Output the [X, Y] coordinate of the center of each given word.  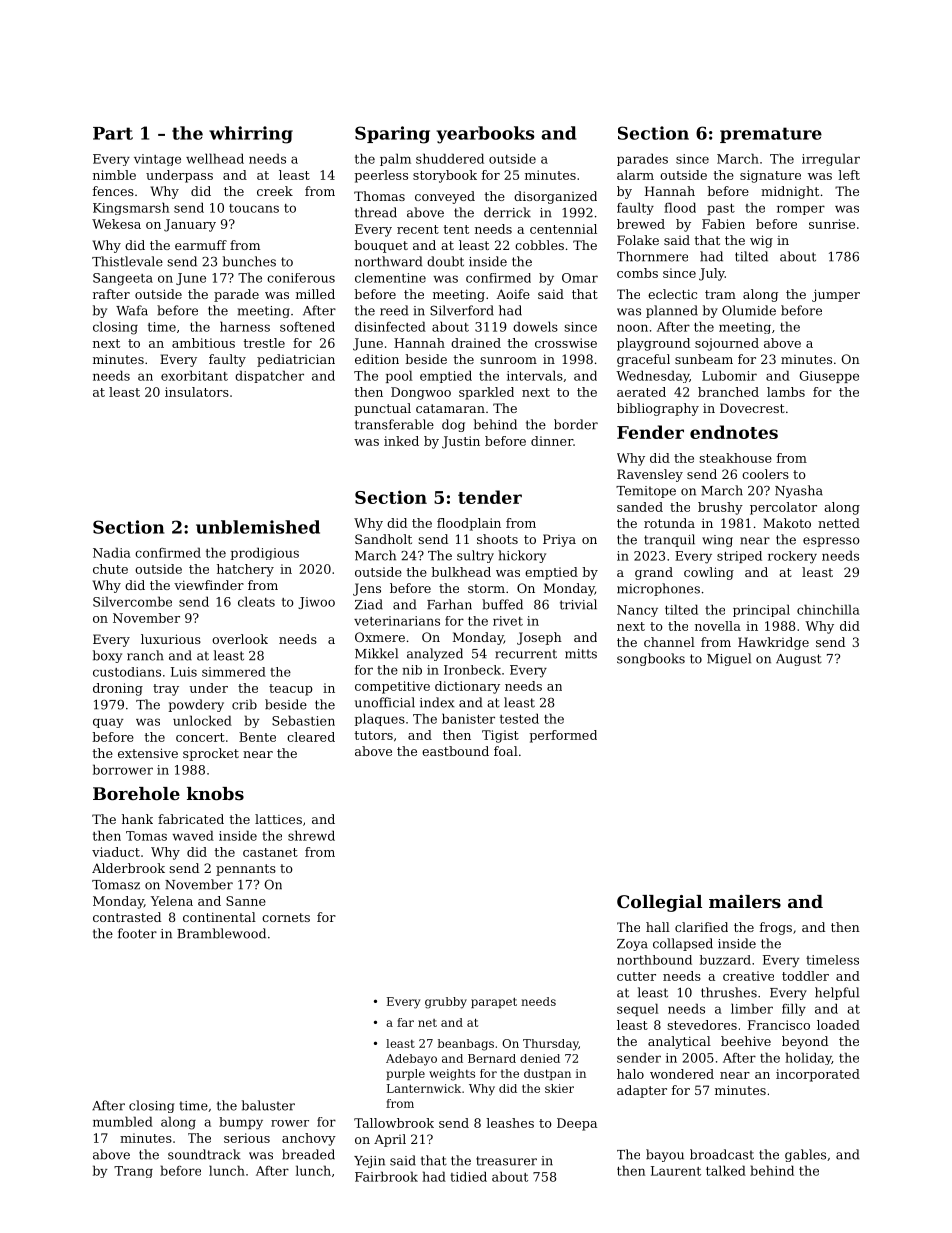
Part [113, 133]
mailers [745, 901]
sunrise [832, 224]
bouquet [381, 246]
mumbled [123, 1121]
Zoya [632, 945]
